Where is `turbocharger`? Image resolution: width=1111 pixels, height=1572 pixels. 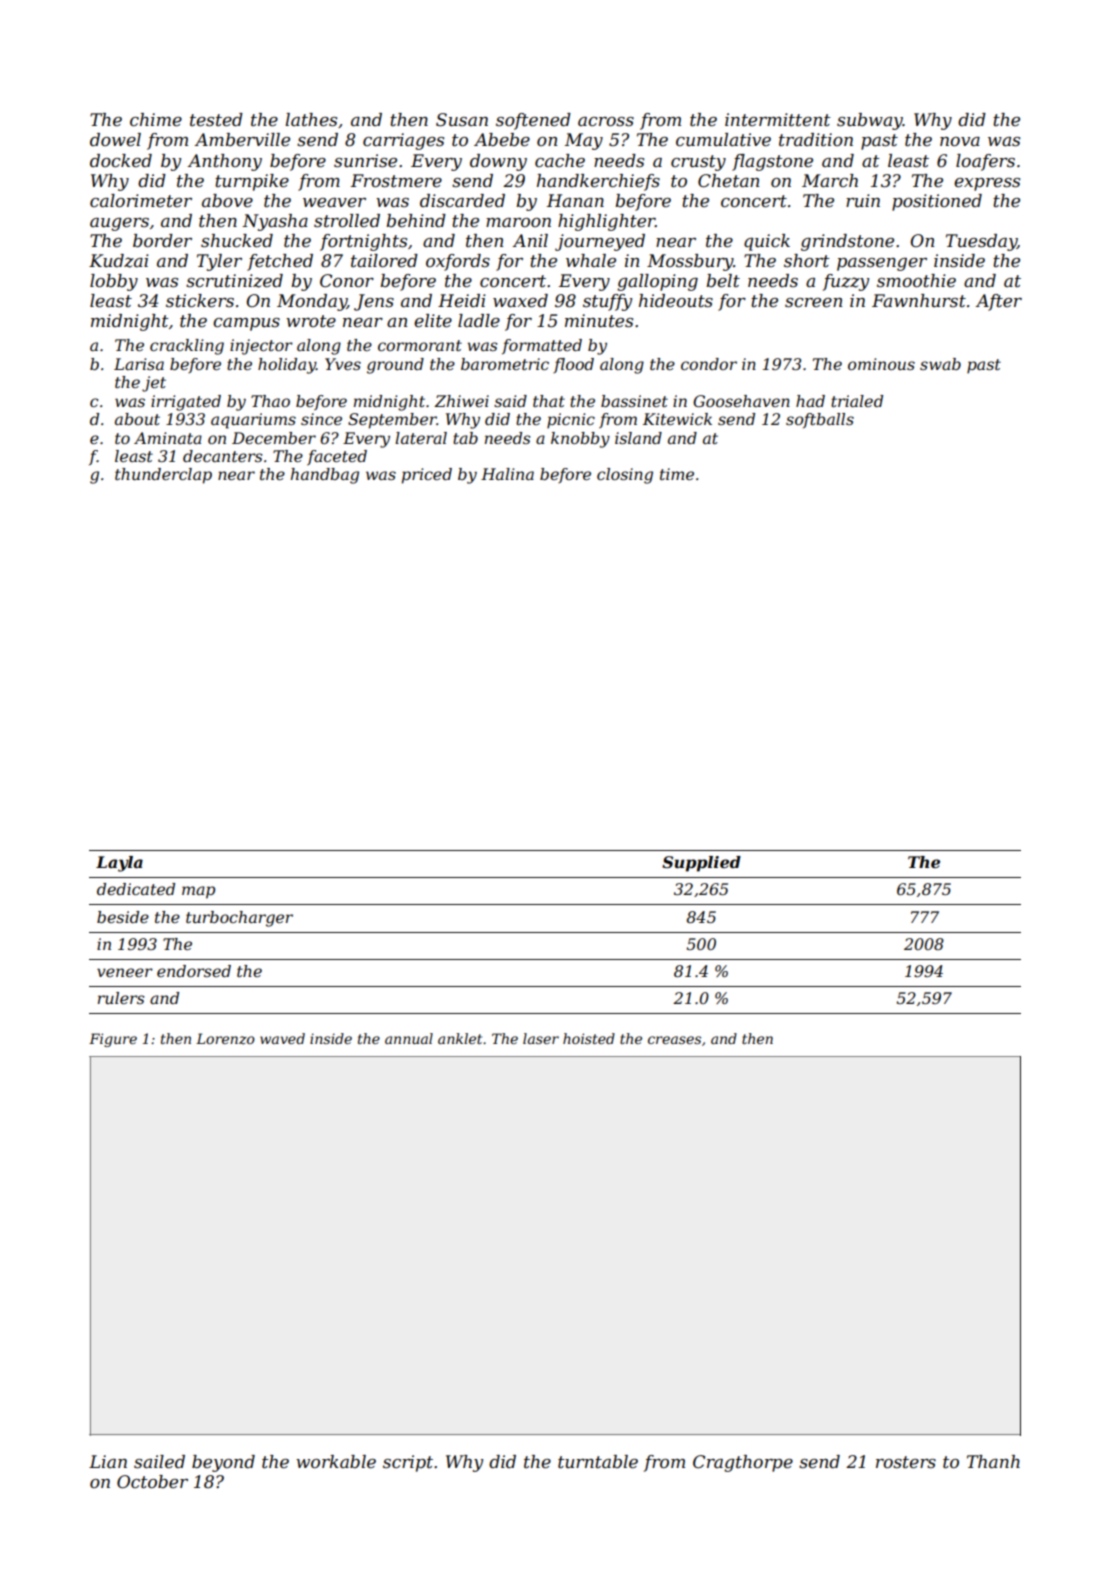 turbocharger is located at coordinates (239, 919).
